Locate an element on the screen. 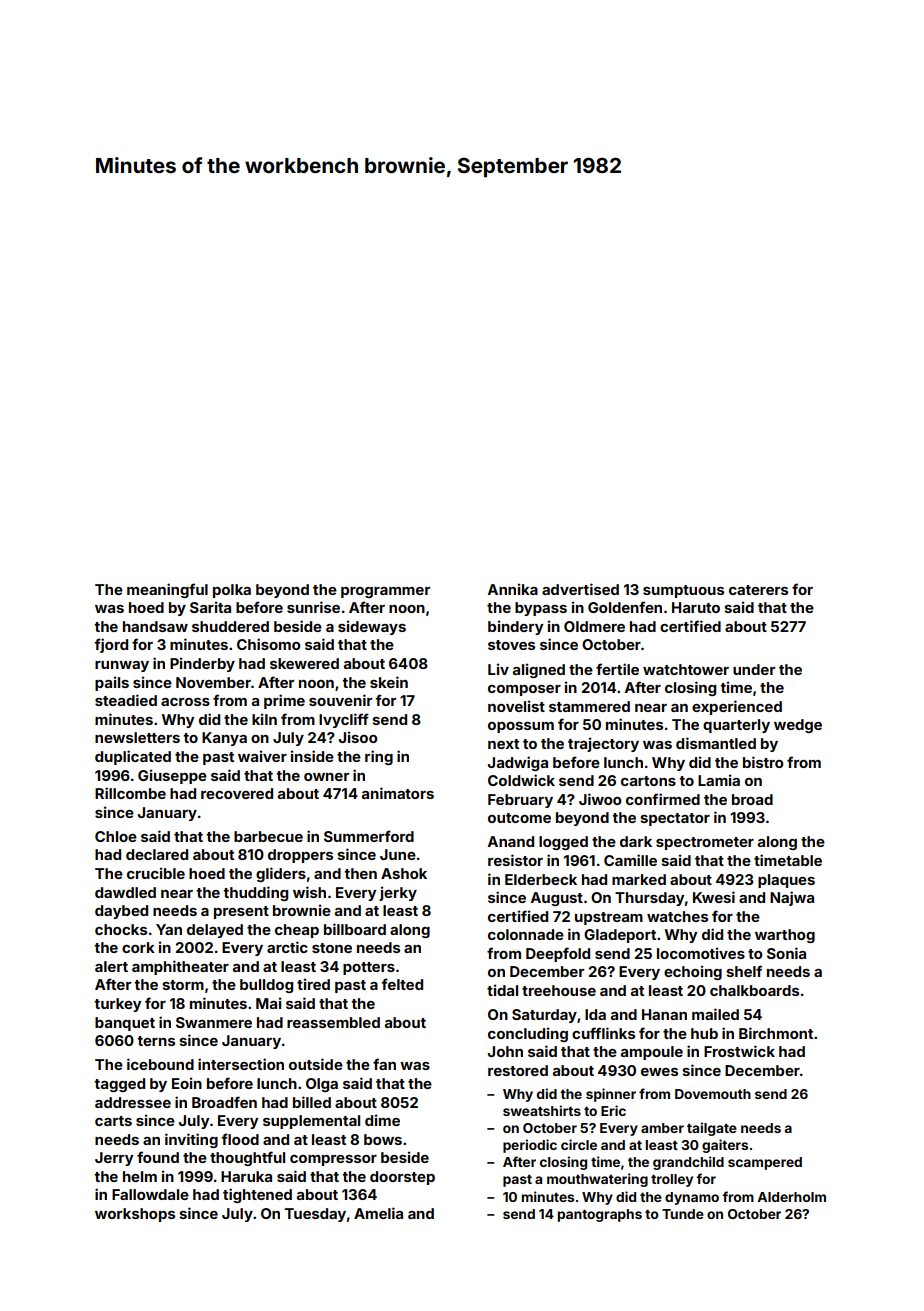  Giuseppe is located at coordinates (172, 776).
